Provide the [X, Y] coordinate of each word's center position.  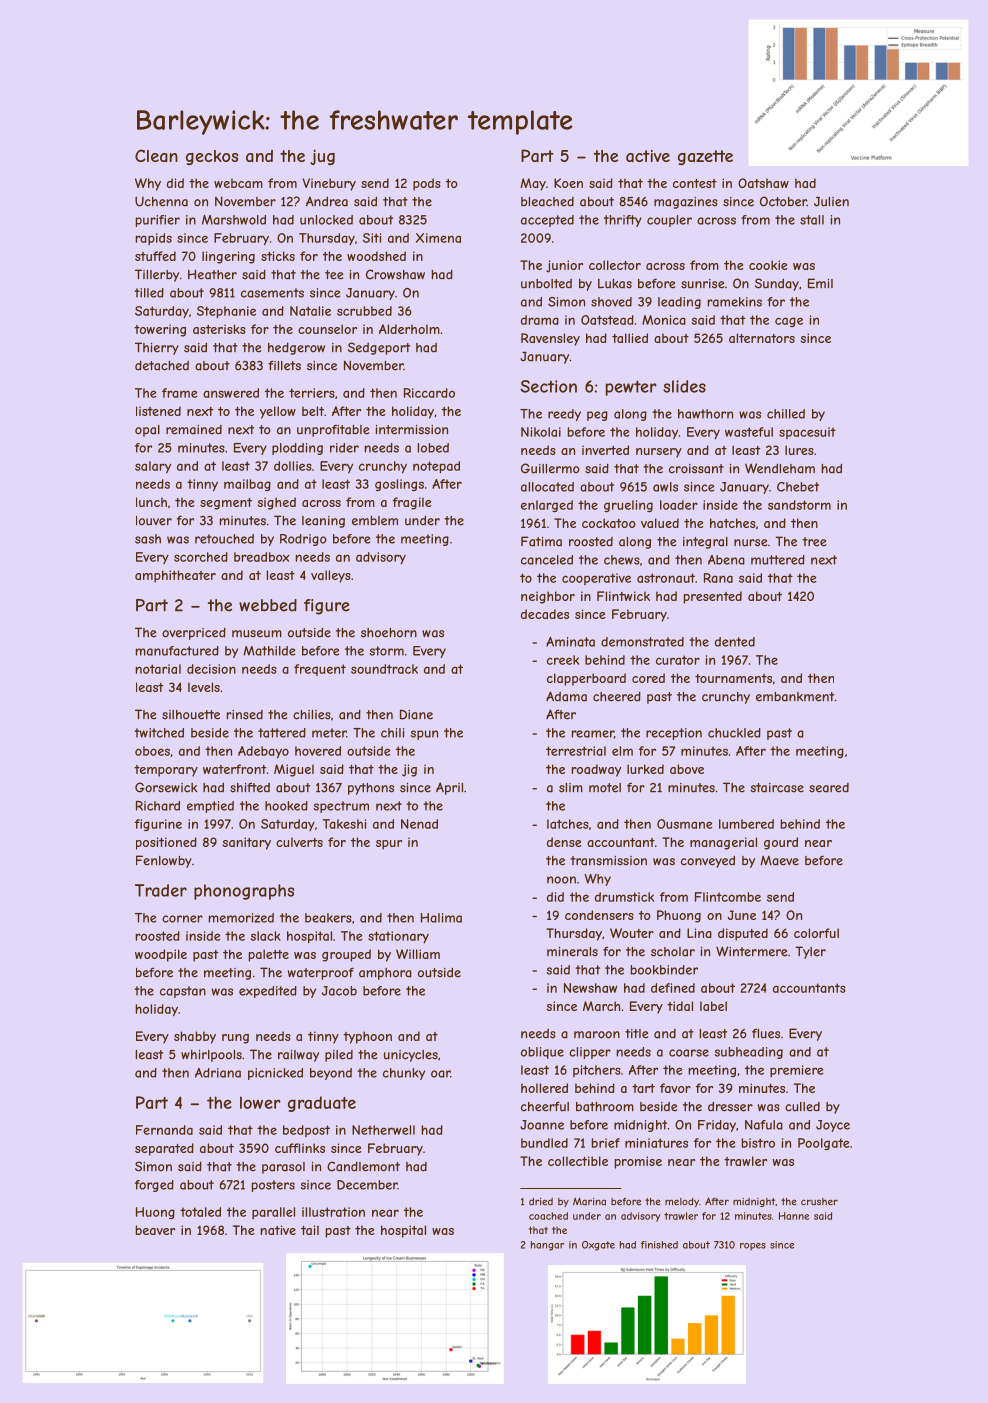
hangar [547, 1246]
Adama [566, 696]
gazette [705, 157]
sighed [277, 503]
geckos [212, 157]
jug [322, 157]
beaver [155, 1230]
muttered [778, 560]
